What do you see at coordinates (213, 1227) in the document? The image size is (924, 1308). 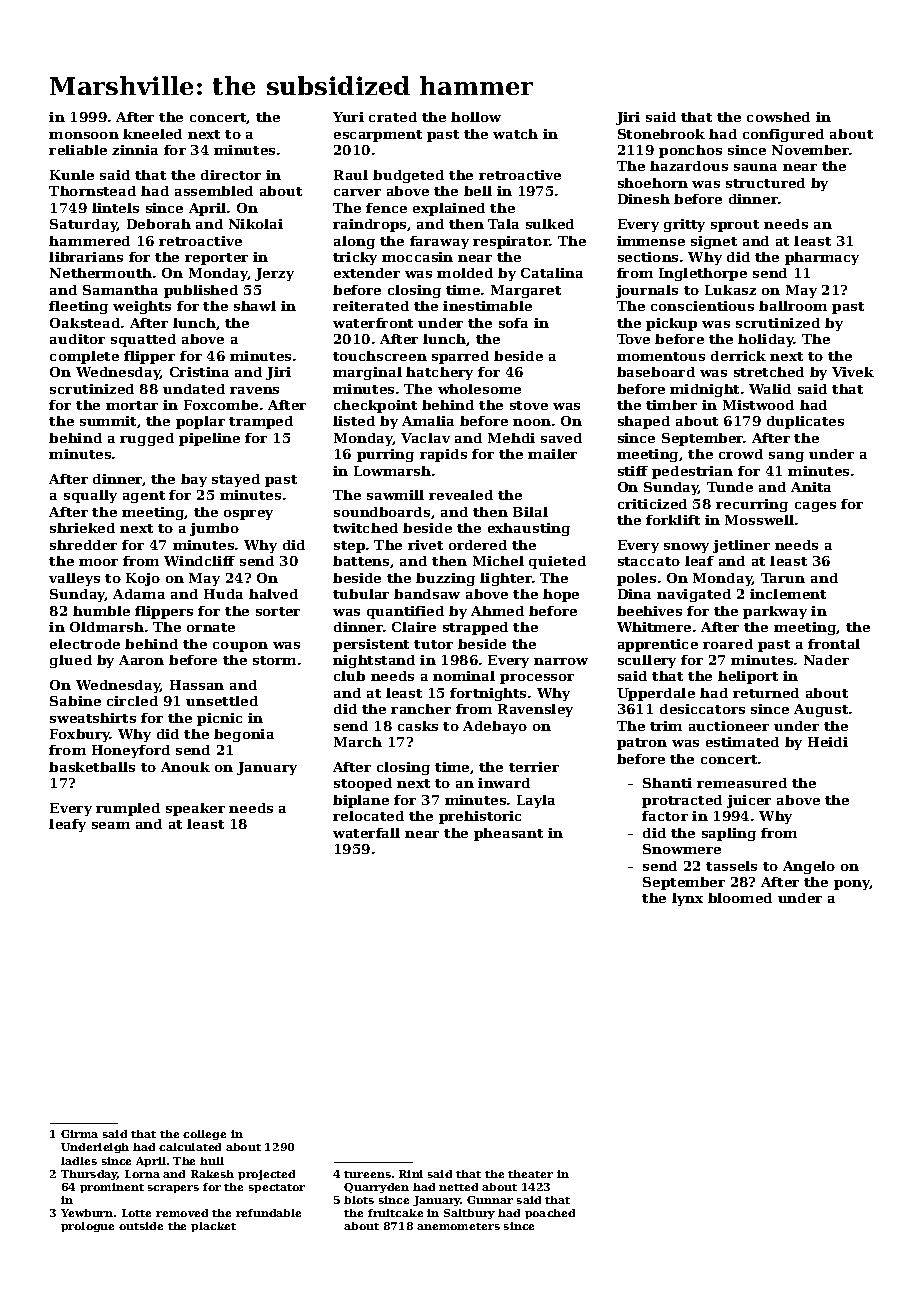 I see `placket` at bounding box center [213, 1227].
